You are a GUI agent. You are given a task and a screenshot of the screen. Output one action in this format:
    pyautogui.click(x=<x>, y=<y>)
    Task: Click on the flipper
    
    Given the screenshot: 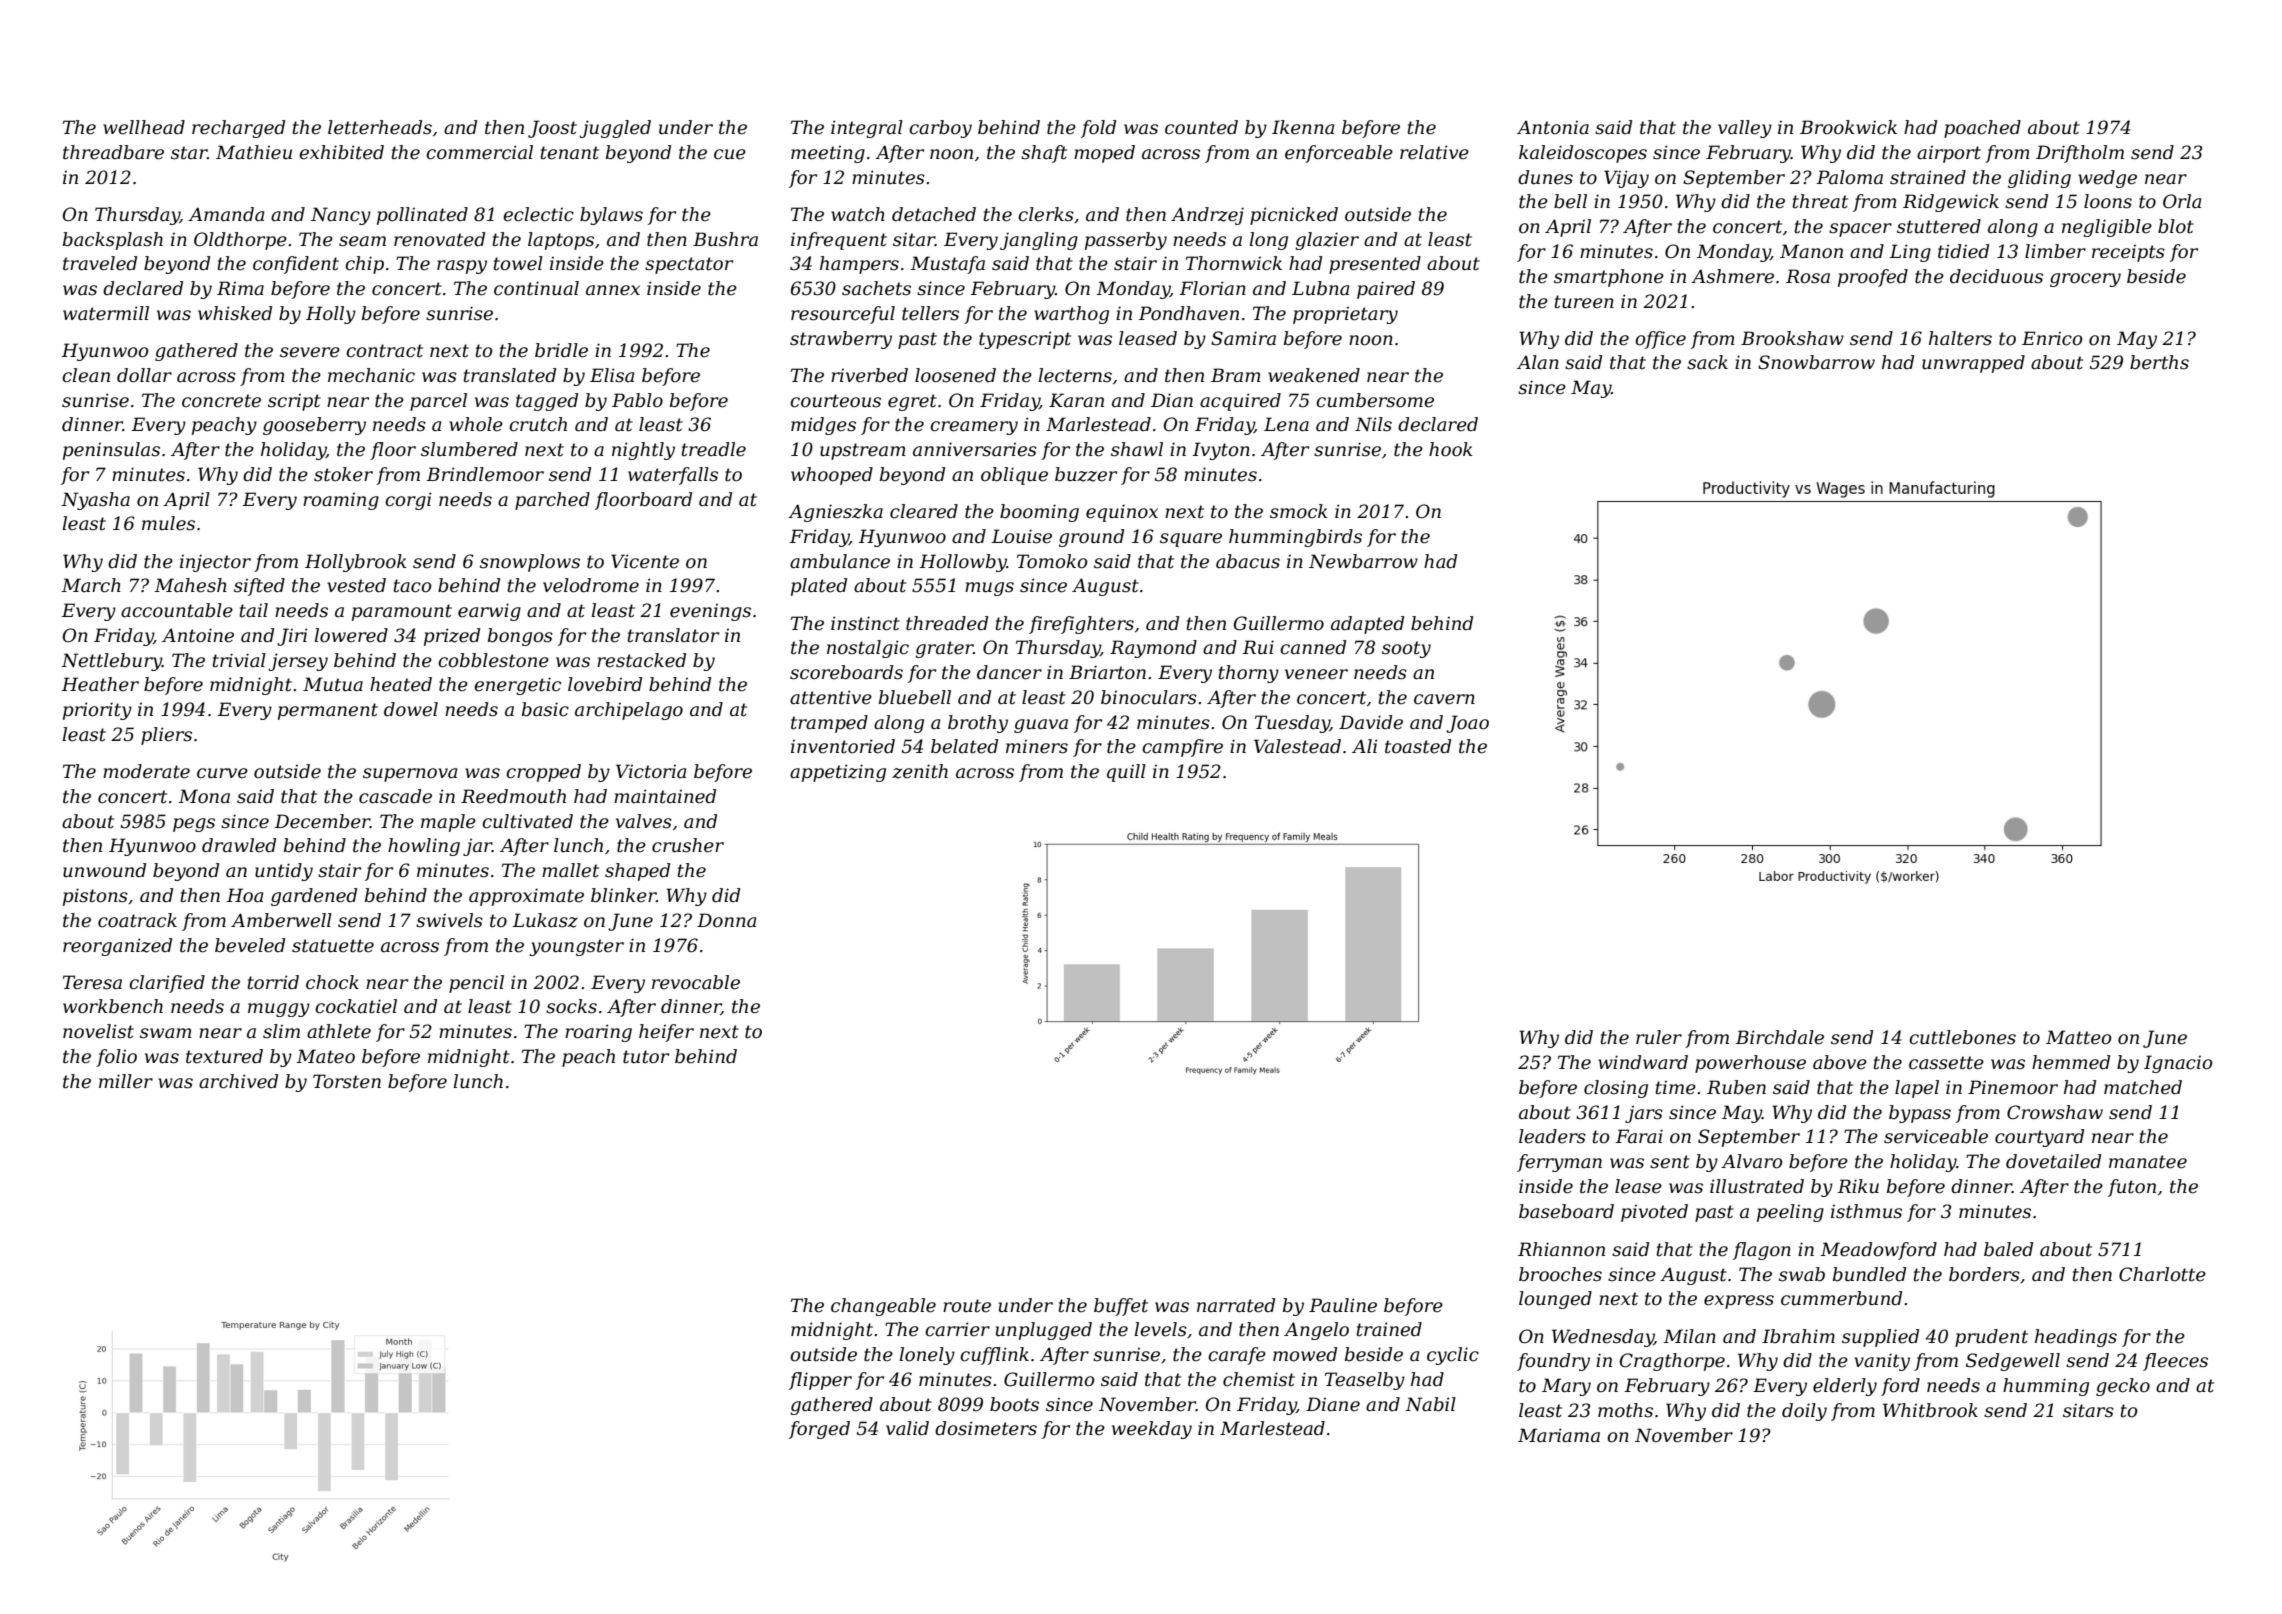 What is the action you would take?
    pyautogui.click(x=820, y=1381)
